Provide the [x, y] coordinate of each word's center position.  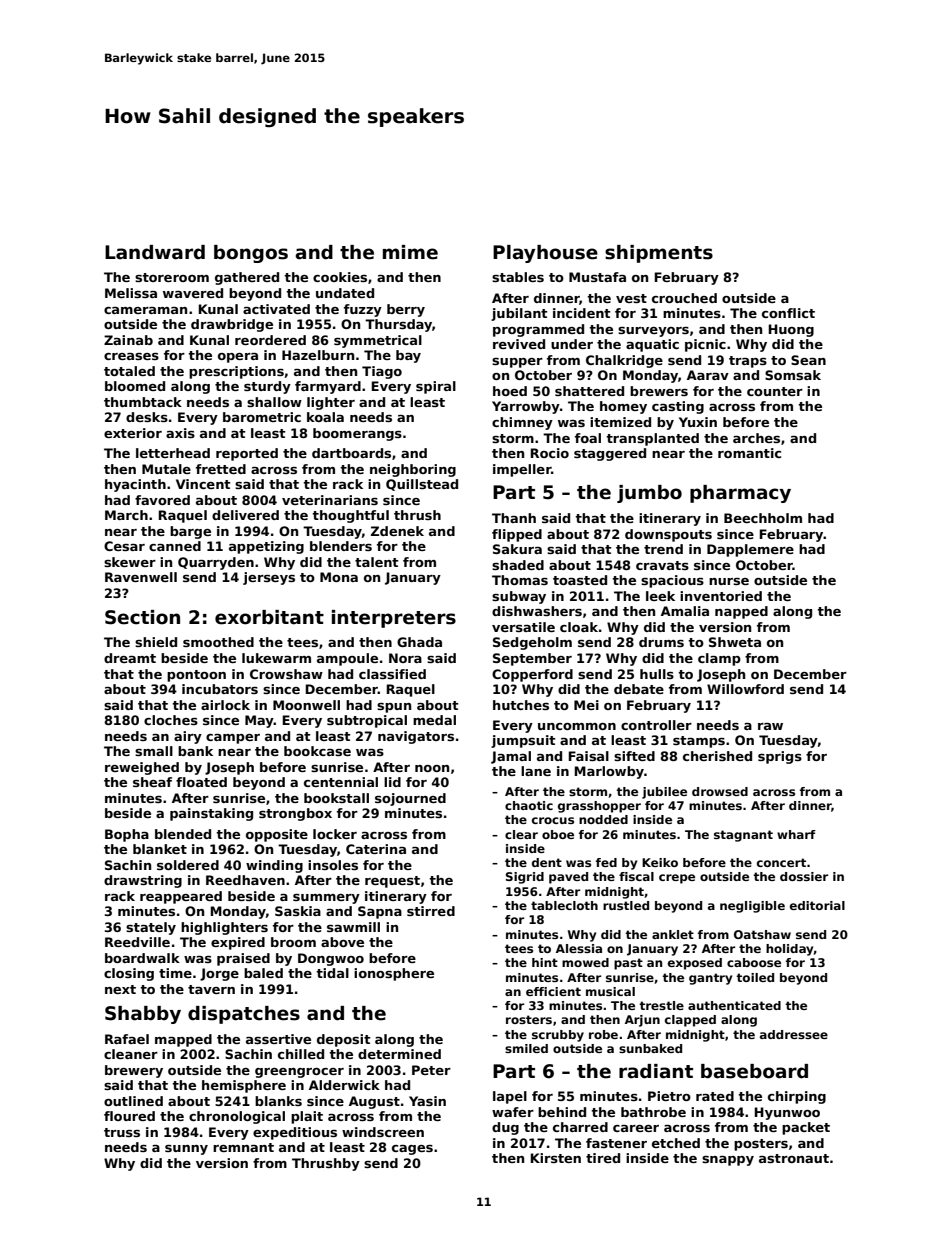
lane [536, 771]
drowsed [720, 791]
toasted [580, 580]
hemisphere [244, 1086]
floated [201, 782]
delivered [245, 515]
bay [408, 356]
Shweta [735, 642]
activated [276, 309]
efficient [553, 991]
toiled [755, 977]
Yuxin [698, 422]
